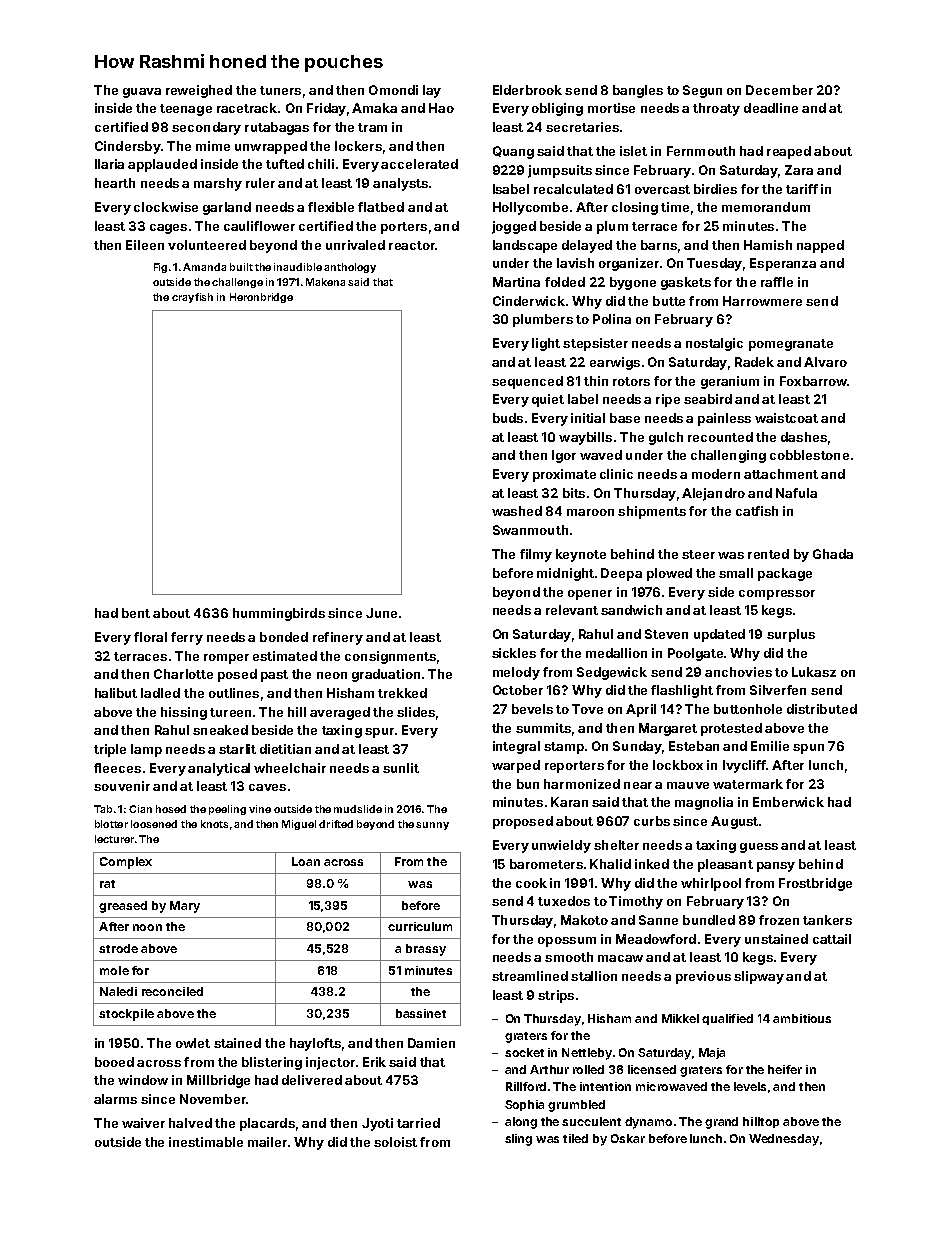 This page has height=1233, width=952. Describe the element at coordinates (779, 90) in the page. I see `December` at that location.
